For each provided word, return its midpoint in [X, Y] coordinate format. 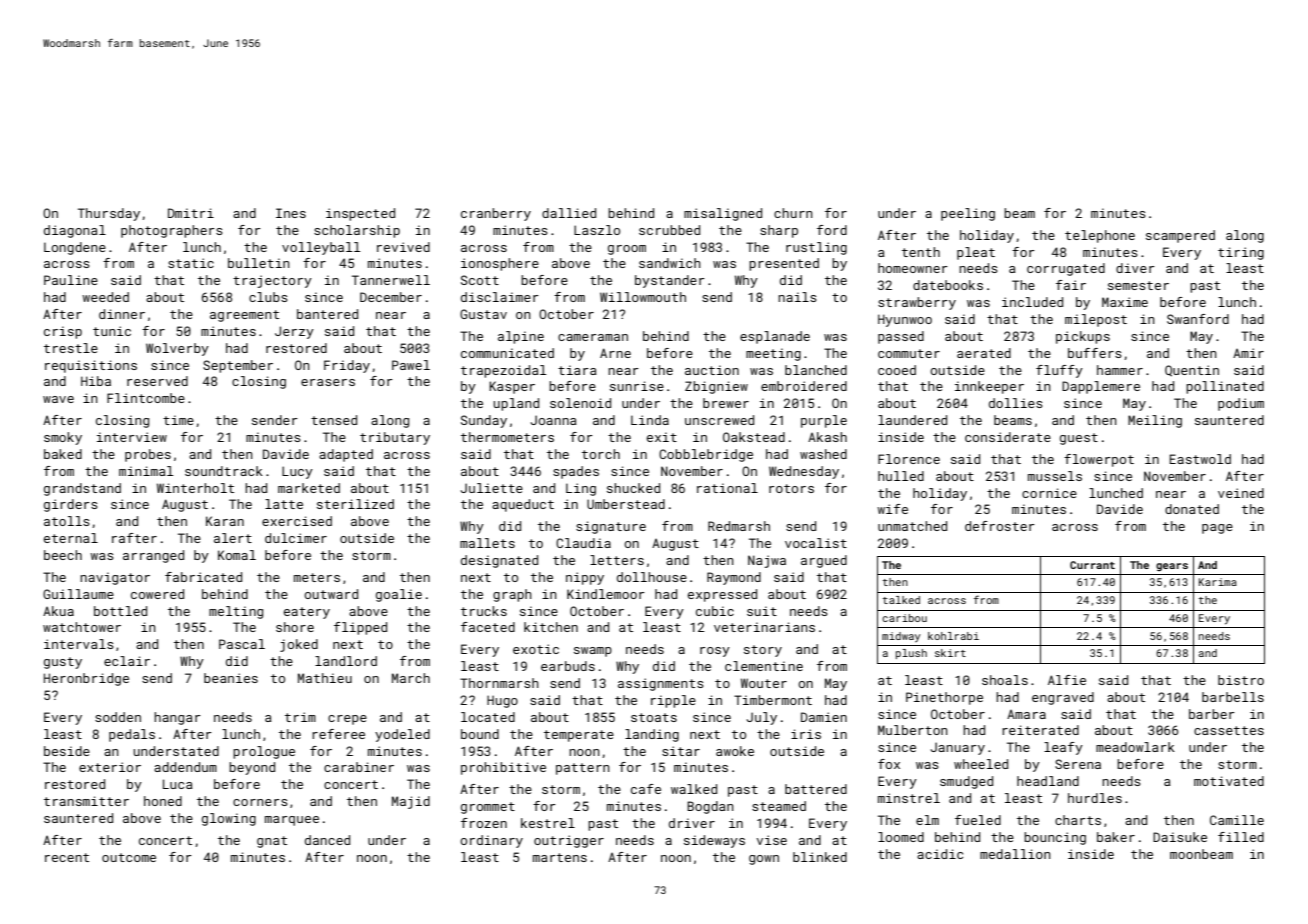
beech [63, 555]
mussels [1055, 476]
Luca [178, 784]
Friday [347, 366]
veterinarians [764, 627]
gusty [63, 663]
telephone [1100, 236]
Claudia [583, 543]
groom [627, 250]
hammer [1120, 370]
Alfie [1067, 680]
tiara [577, 370]
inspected [360, 214]
